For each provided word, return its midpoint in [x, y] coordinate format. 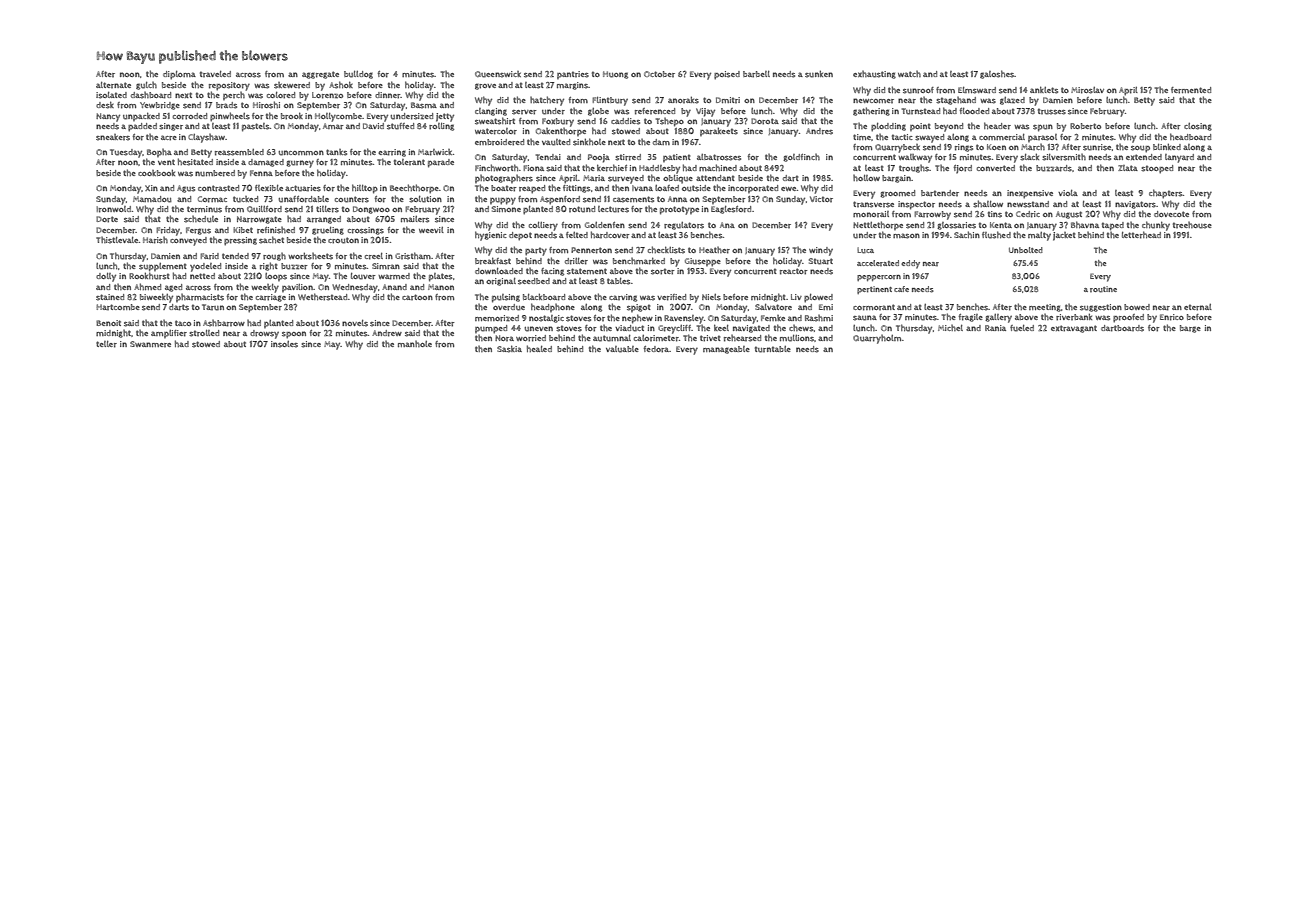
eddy [910, 264]
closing [1198, 127]
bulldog [358, 75]
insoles [284, 344]
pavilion [297, 288]
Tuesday [126, 153]
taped [1113, 226]
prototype [679, 210]
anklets [1044, 90]
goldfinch [801, 158]
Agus [186, 189]
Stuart [821, 261]
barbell [756, 74]
